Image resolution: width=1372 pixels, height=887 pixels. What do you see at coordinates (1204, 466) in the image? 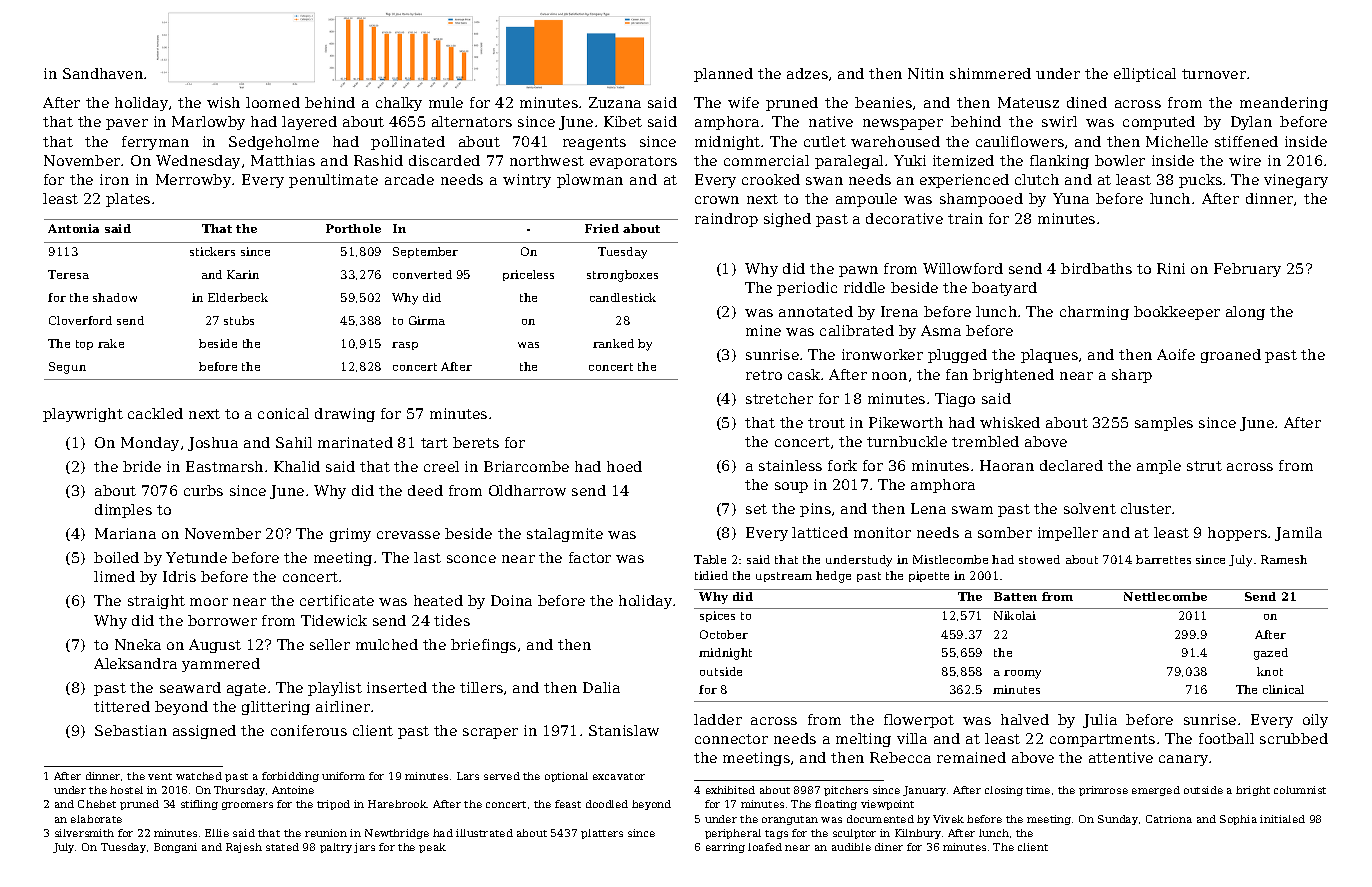
I see `strut` at bounding box center [1204, 466].
